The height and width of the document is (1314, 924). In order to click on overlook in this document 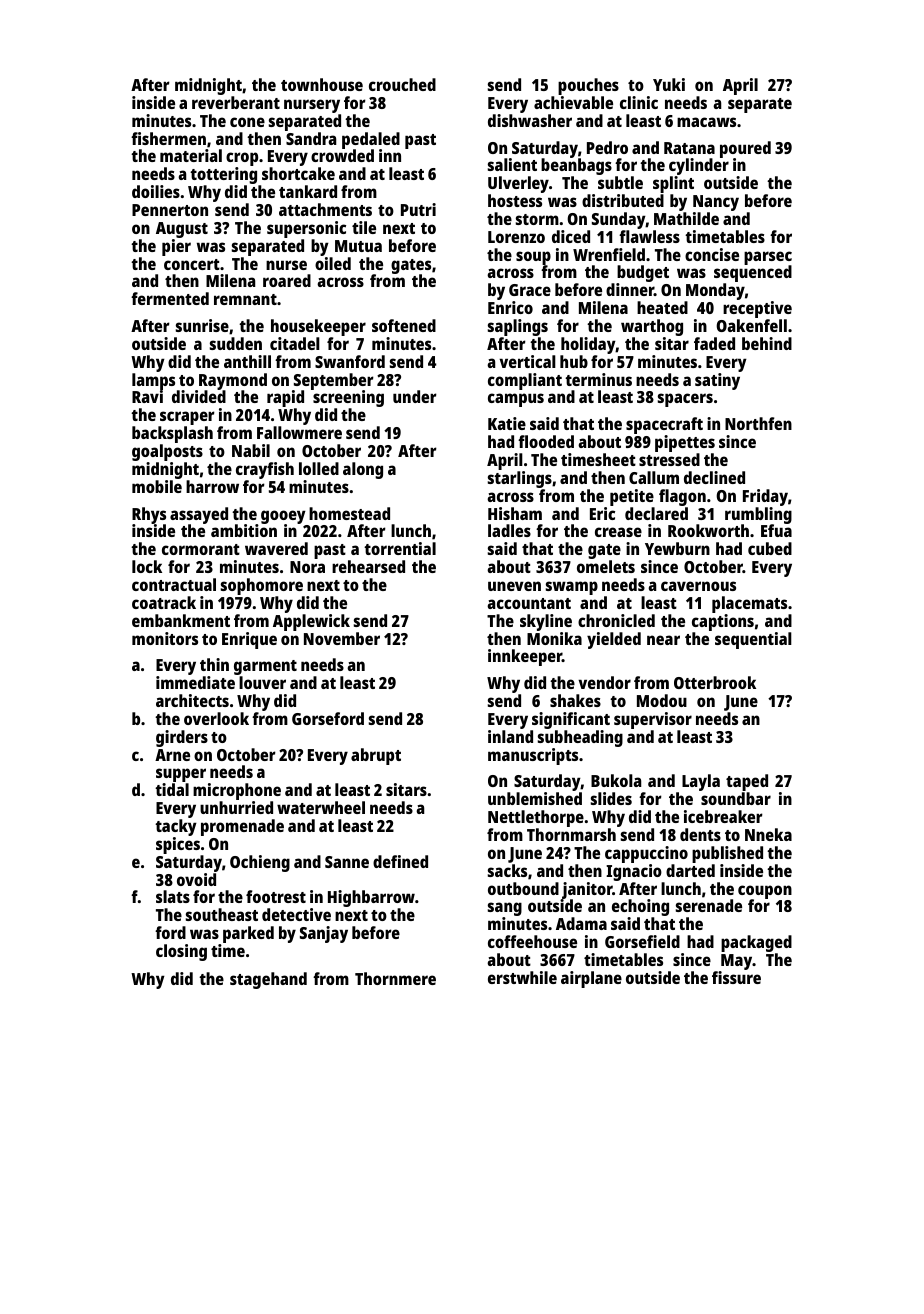, I will do `click(216, 718)`.
